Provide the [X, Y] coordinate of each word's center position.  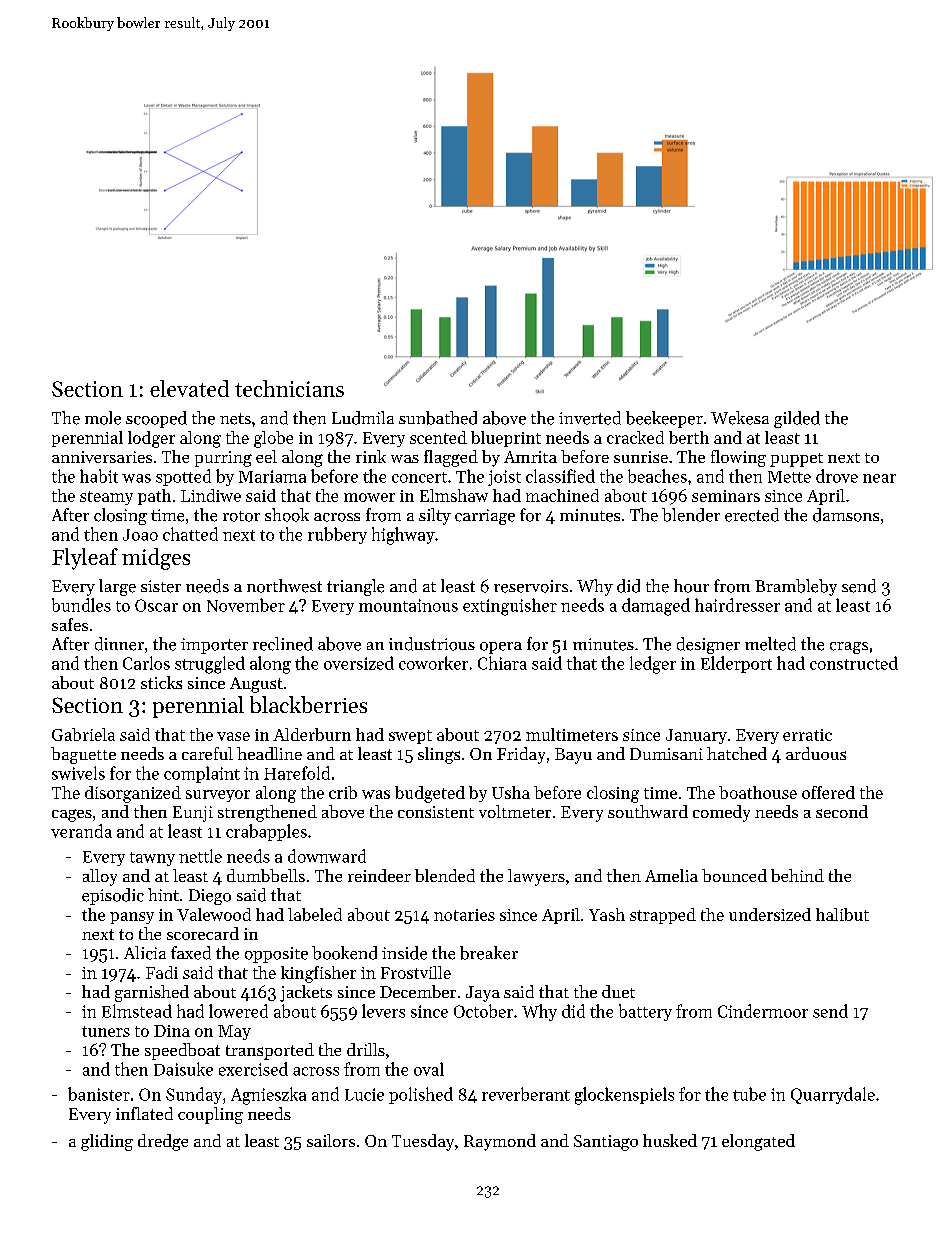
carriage [485, 517]
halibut [842, 914]
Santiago [606, 1143]
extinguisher [510, 607]
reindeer [379, 875]
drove [837, 476]
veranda [81, 831]
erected [752, 515]
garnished [152, 993]
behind [797, 875]
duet [618, 991]
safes [70, 624]
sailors [331, 1140]
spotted [183, 477]
